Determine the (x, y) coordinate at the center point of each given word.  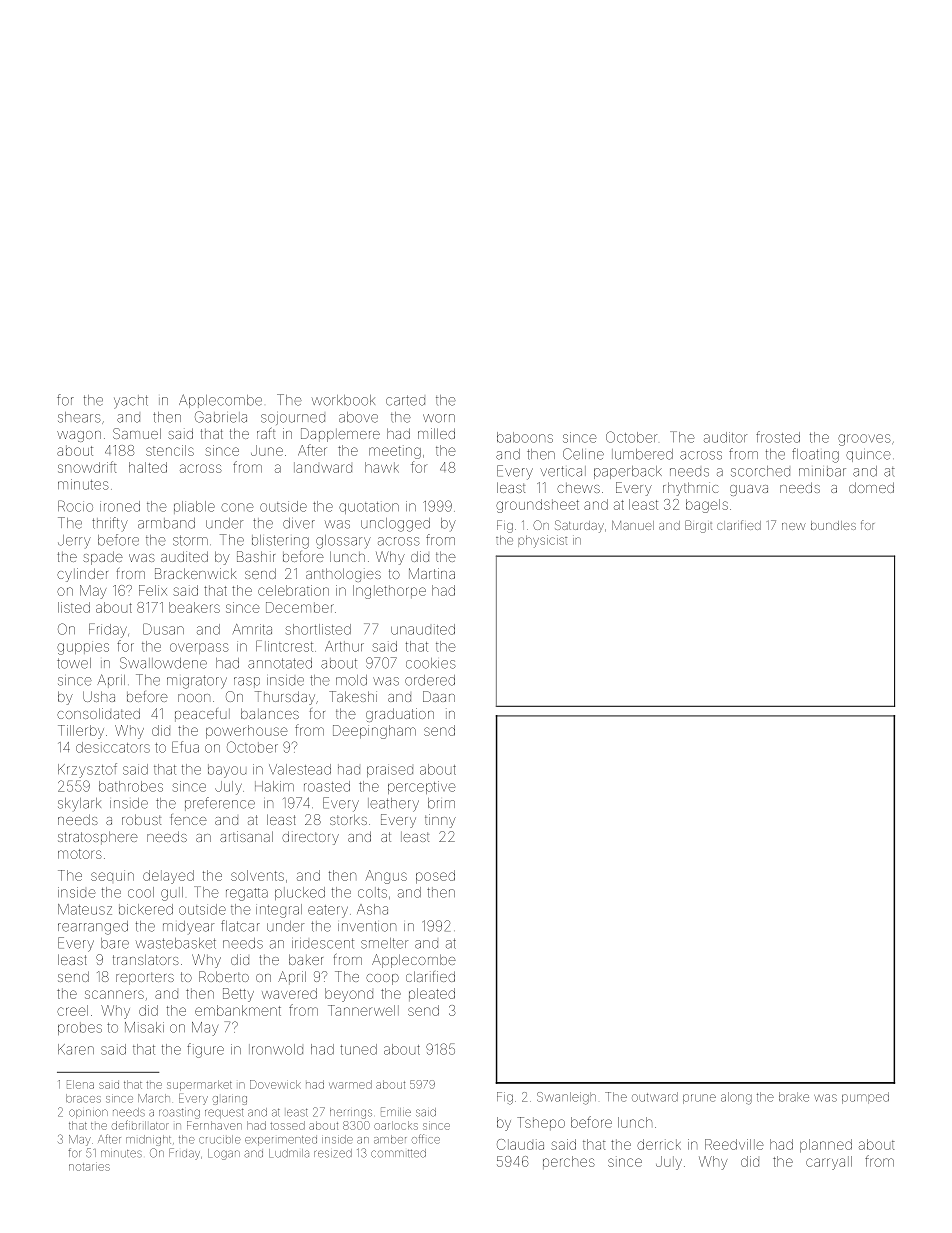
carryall (829, 1163)
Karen (76, 1049)
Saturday (579, 526)
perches (569, 1162)
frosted (778, 437)
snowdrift (87, 467)
